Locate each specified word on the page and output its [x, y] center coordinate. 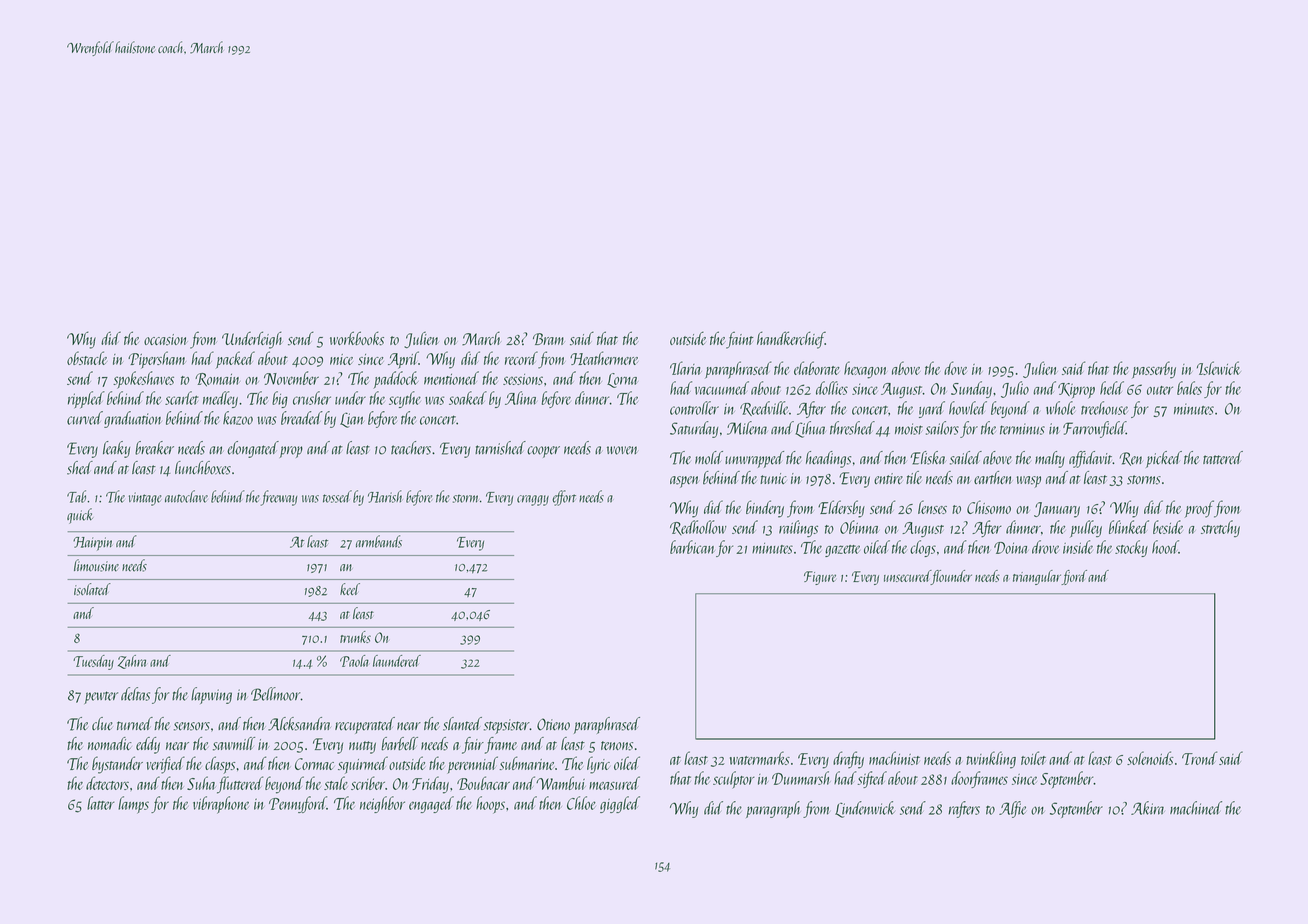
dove [955, 368]
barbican [692, 547]
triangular [1037, 577]
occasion [166, 339]
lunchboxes [203, 468]
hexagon [865, 370]
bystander [117, 765]
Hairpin [93, 544]
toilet [1033, 758]
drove [1045, 547]
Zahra [132, 662]
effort [564, 498]
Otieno [553, 724]
